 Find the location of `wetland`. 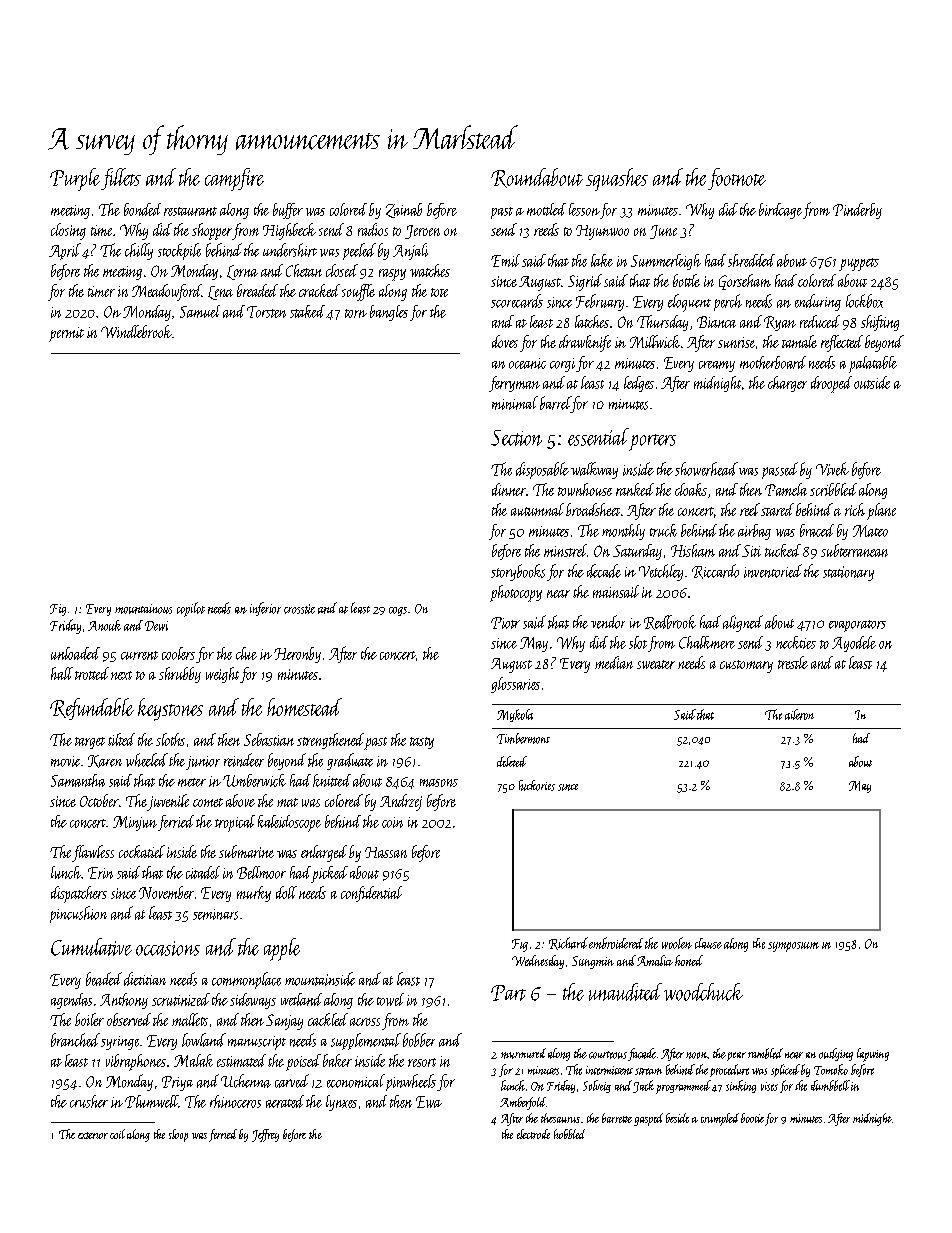

wetland is located at coordinates (301, 999).
